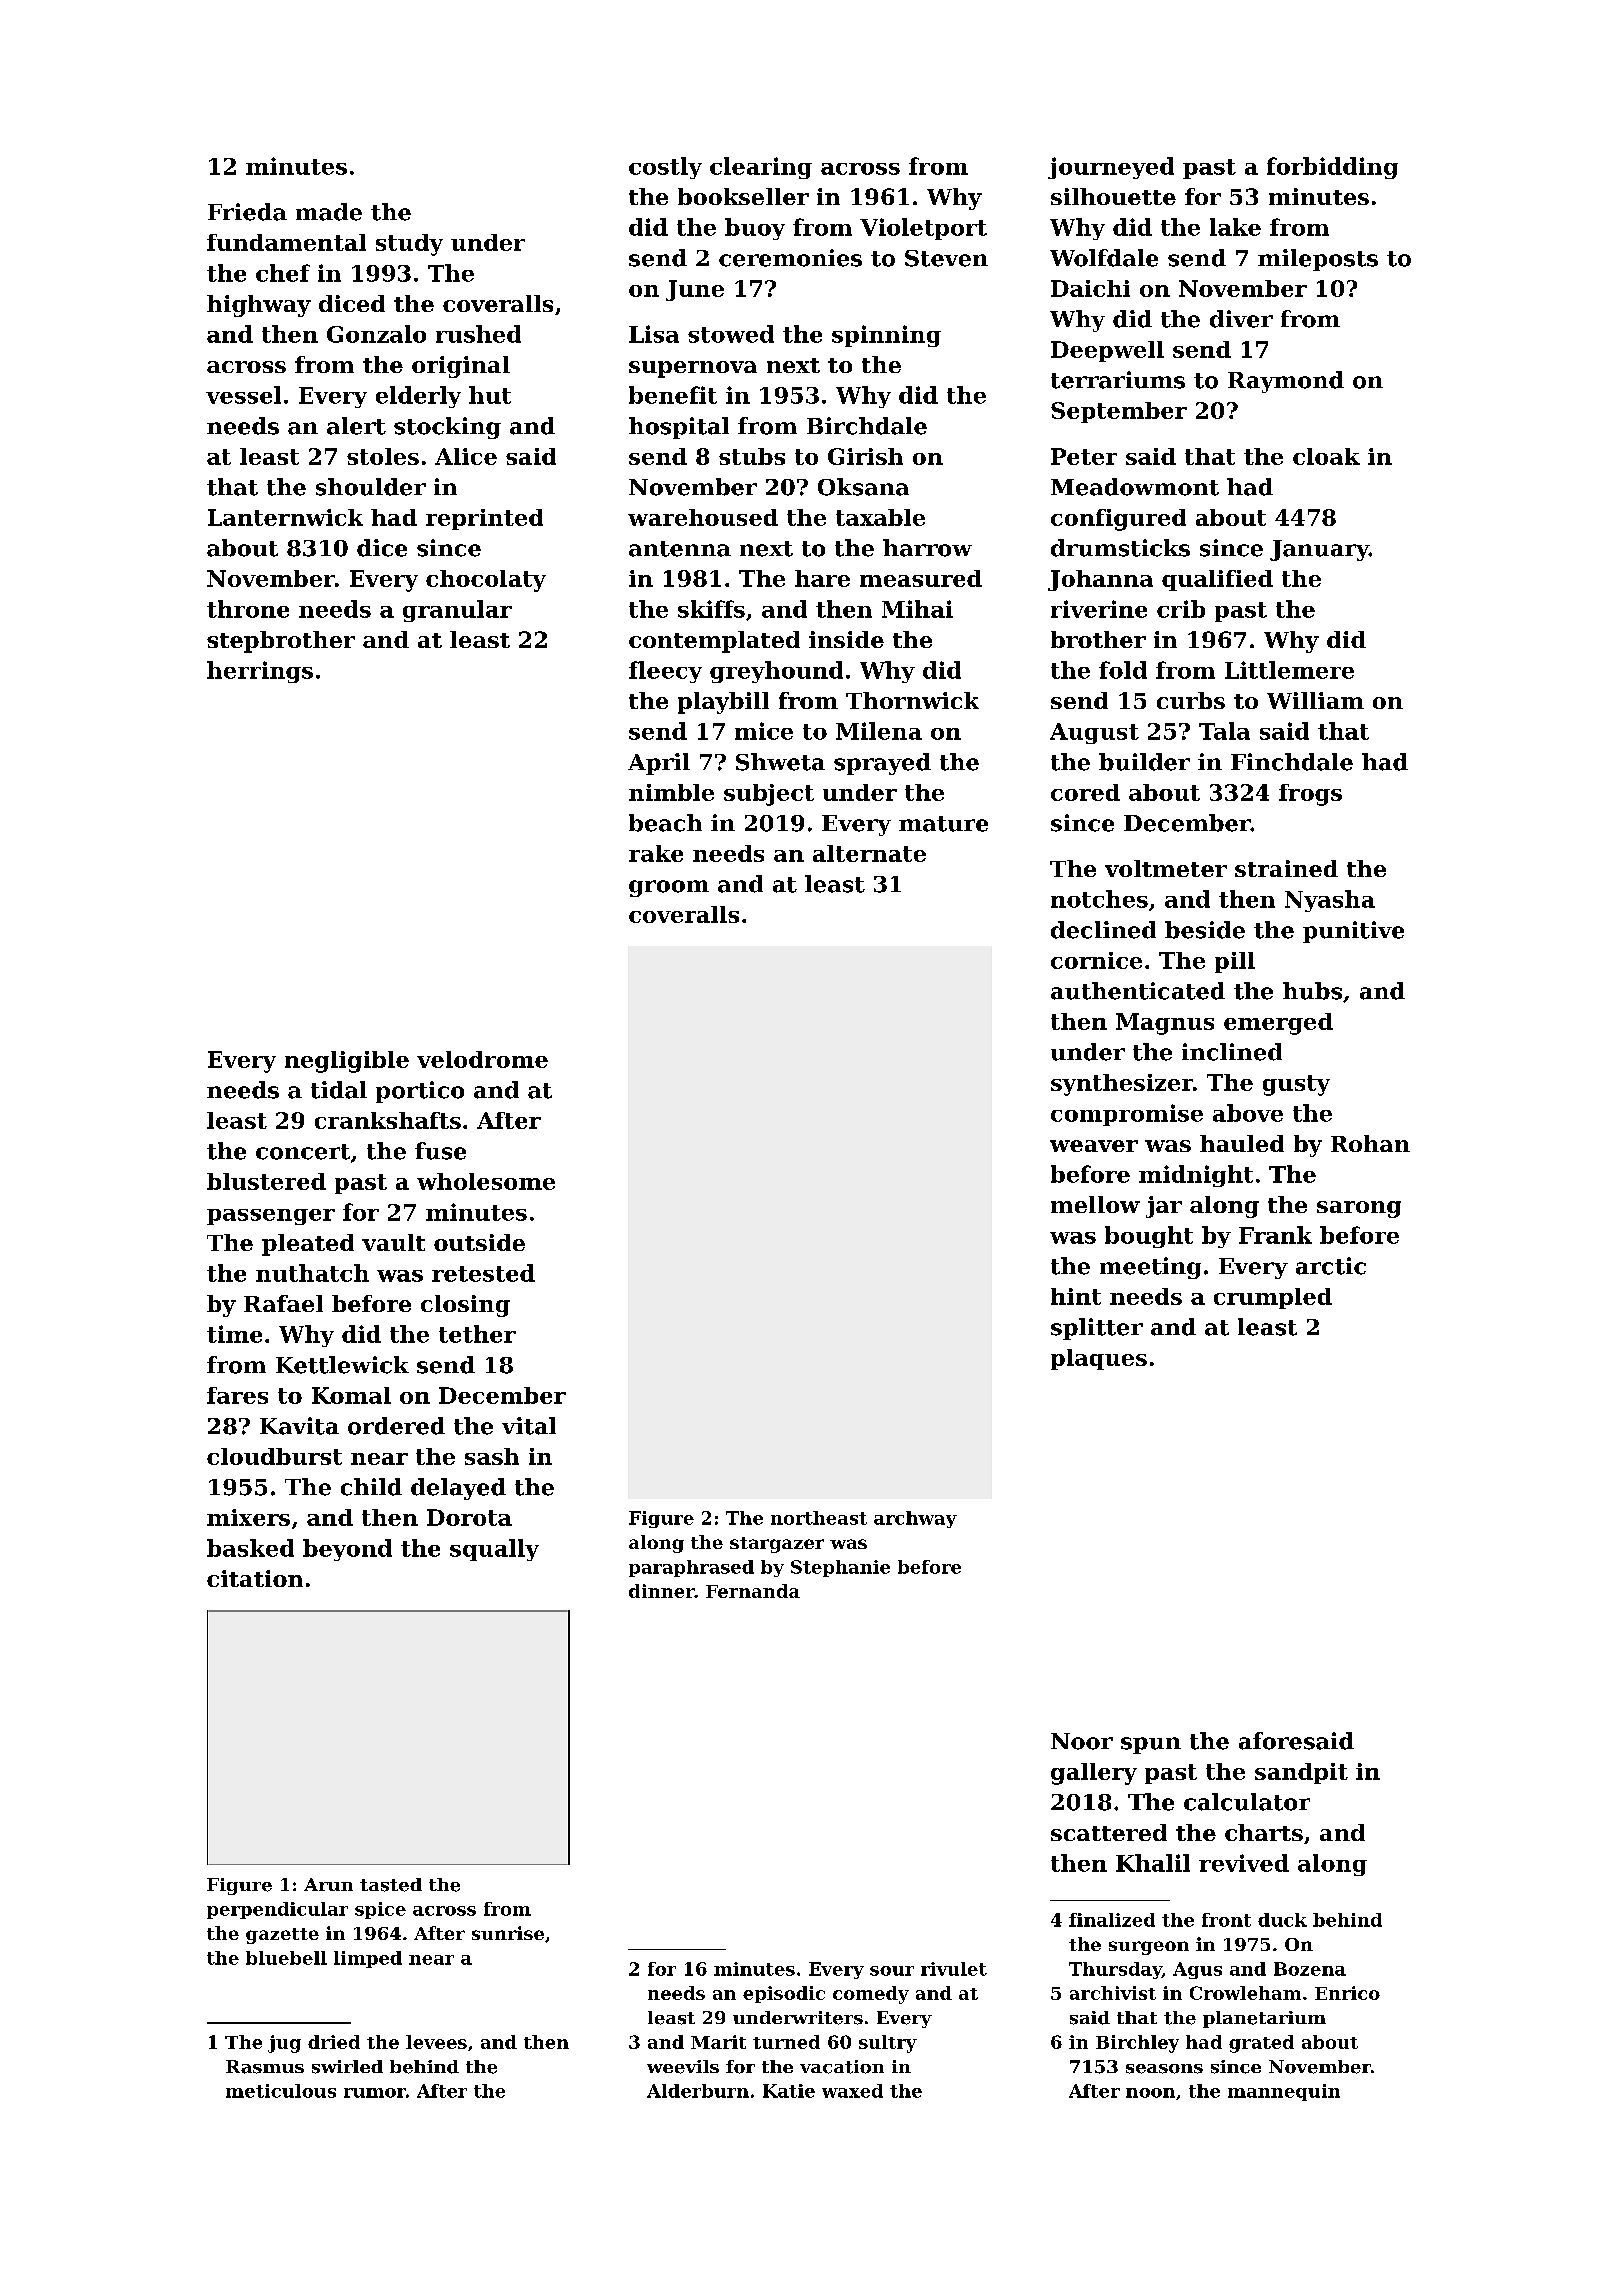 Image resolution: width=1620 pixels, height=2292 pixels. I want to click on archway, so click(915, 1519).
